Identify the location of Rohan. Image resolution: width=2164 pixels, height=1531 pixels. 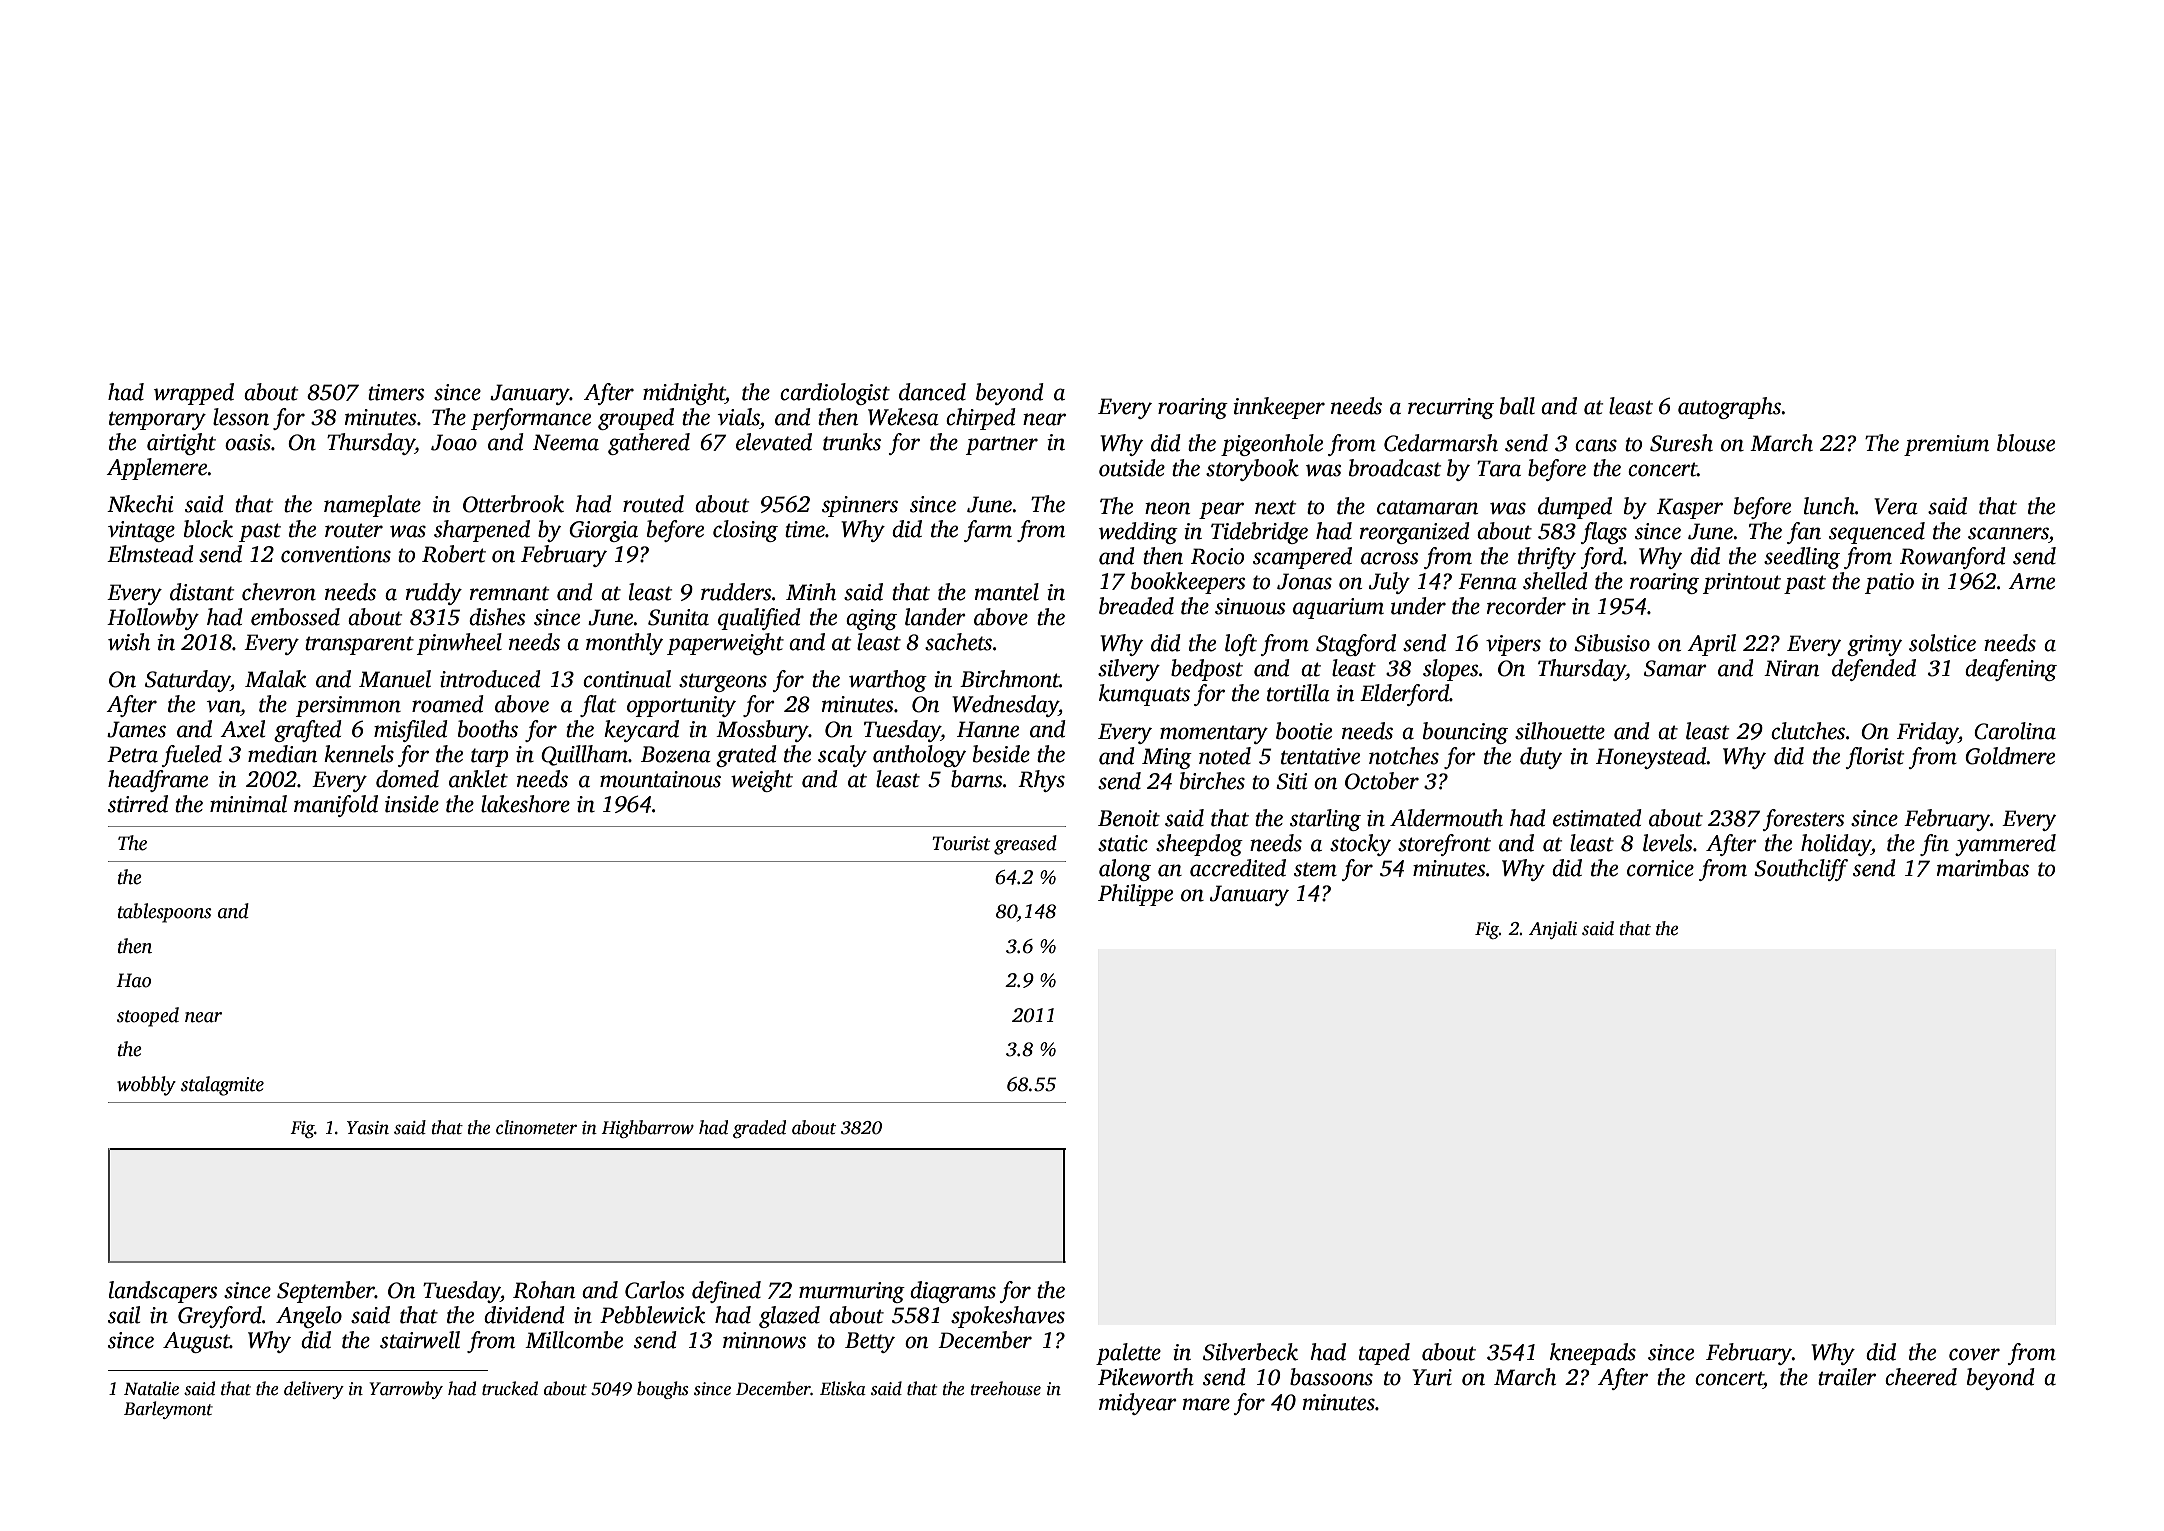
(544, 1290).
